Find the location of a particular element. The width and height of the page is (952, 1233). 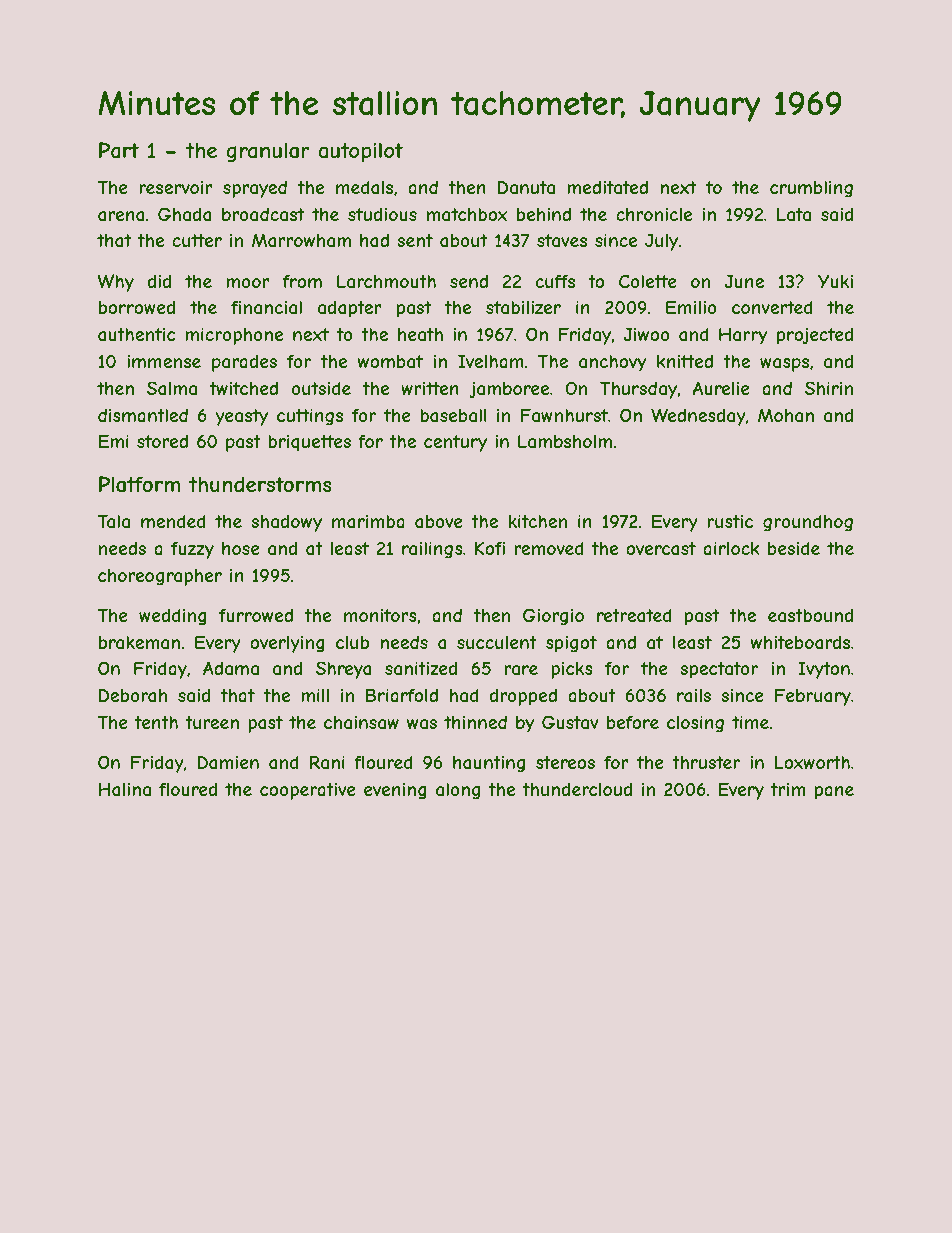

granular is located at coordinates (268, 152).
